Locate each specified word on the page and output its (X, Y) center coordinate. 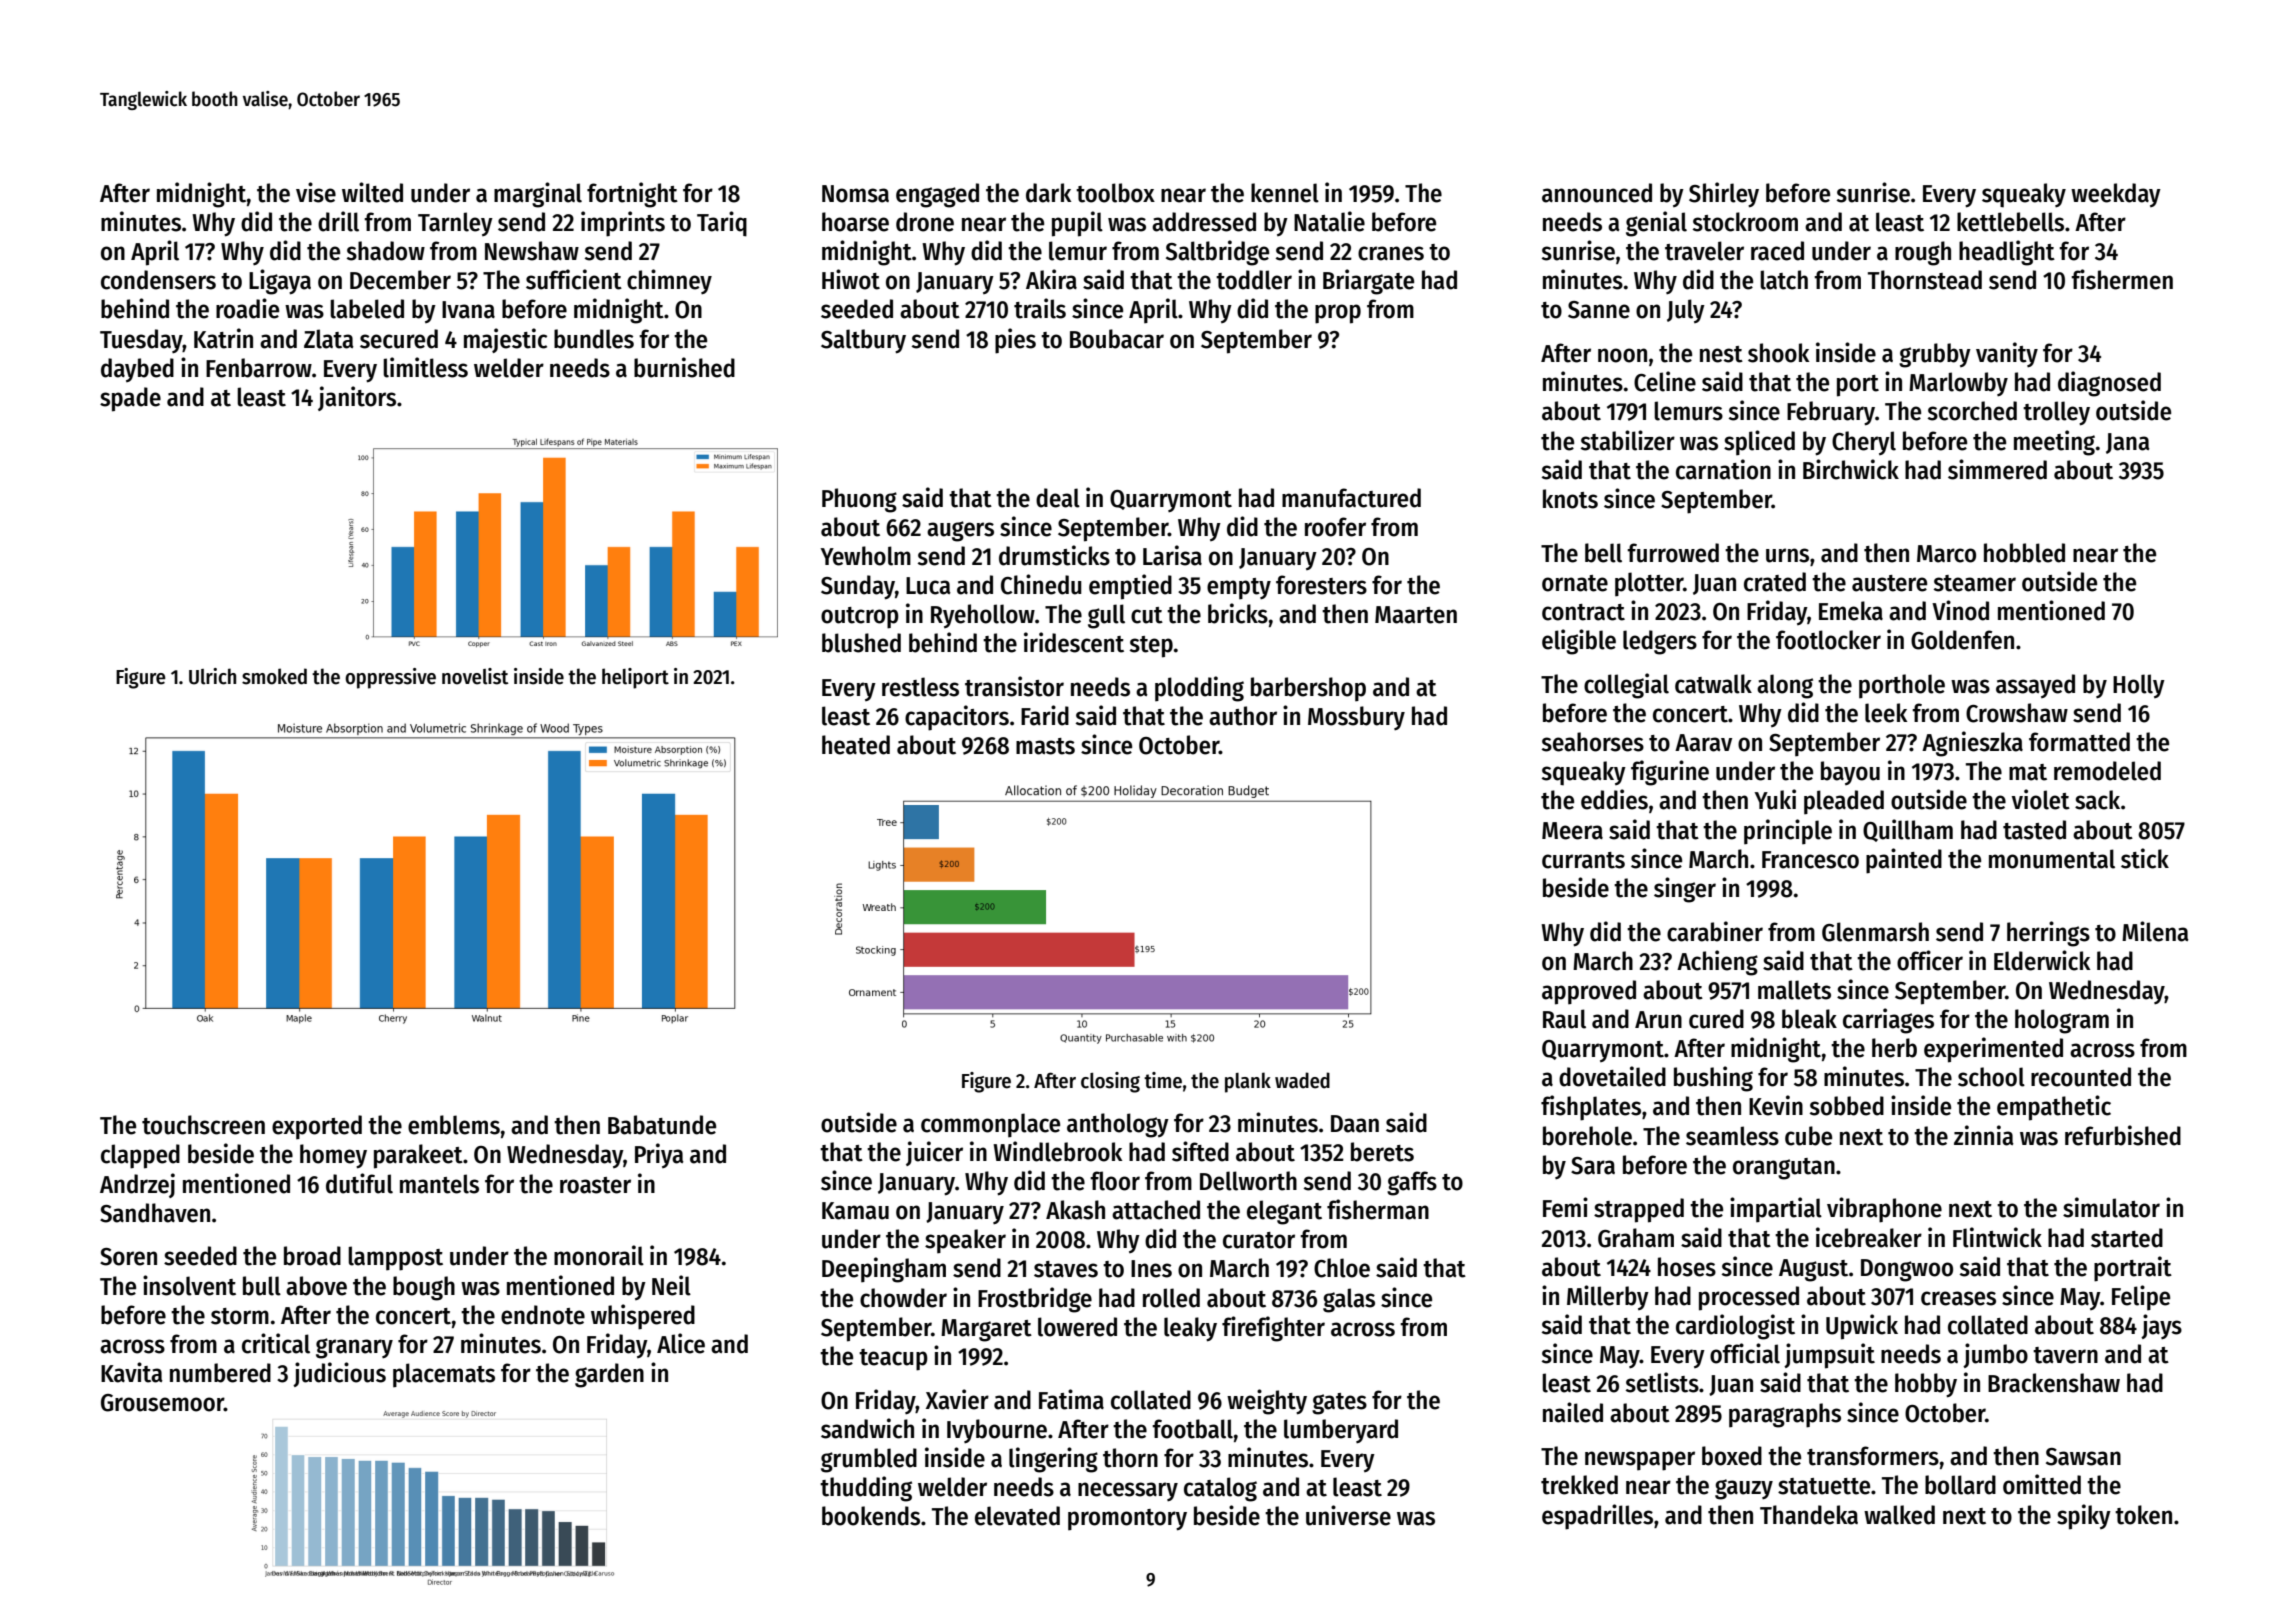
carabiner (1715, 931)
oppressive (390, 678)
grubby (1935, 355)
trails (1040, 308)
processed (1749, 1298)
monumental (2052, 859)
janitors (357, 398)
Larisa (1172, 555)
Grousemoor (162, 1403)
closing (1110, 1082)
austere (1889, 583)
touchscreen (203, 1125)
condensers (158, 280)
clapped (140, 1156)
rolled (1171, 1298)
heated (856, 745)
